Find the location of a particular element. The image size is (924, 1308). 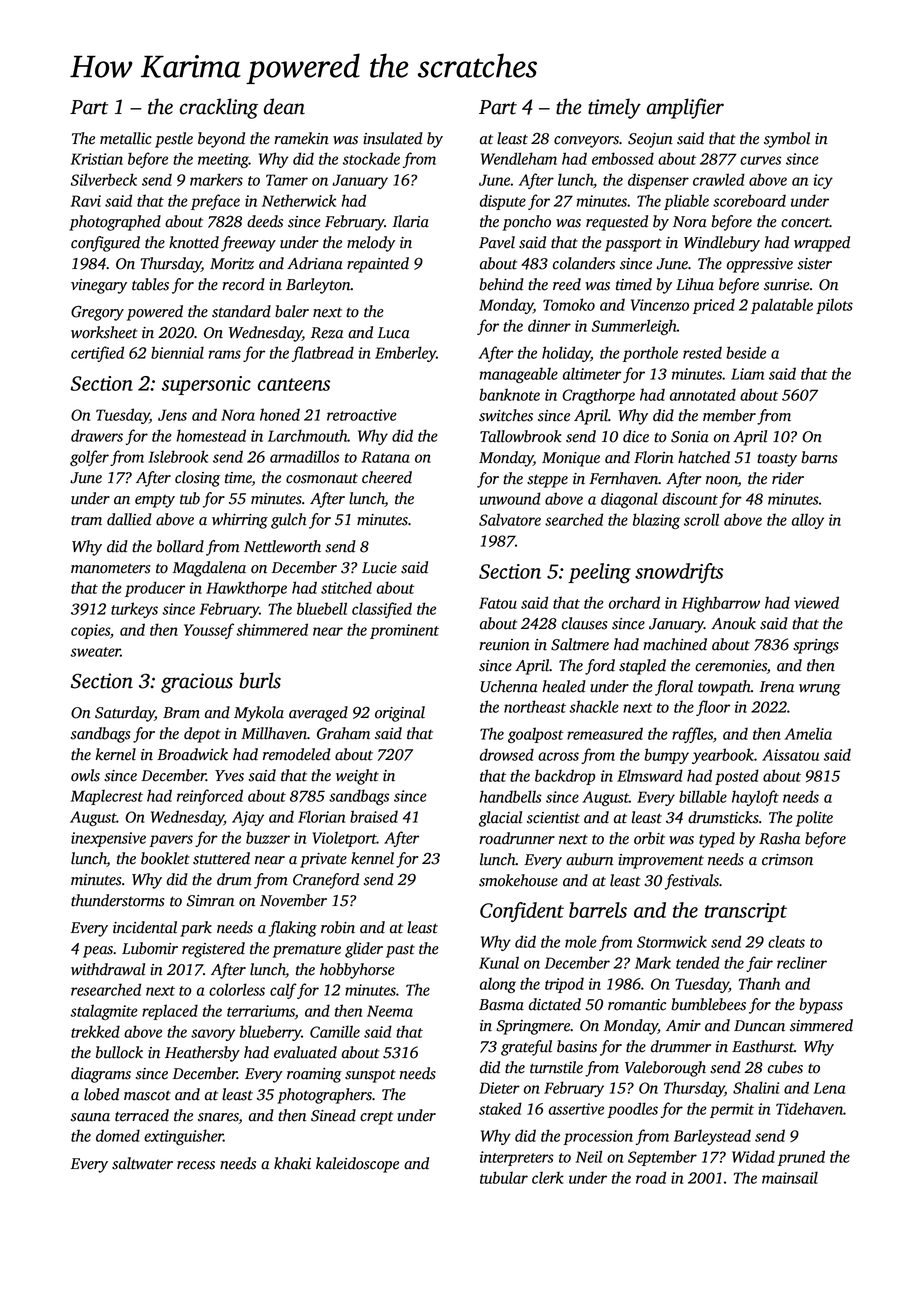

Saturday is located at coordinates (125, 714).
